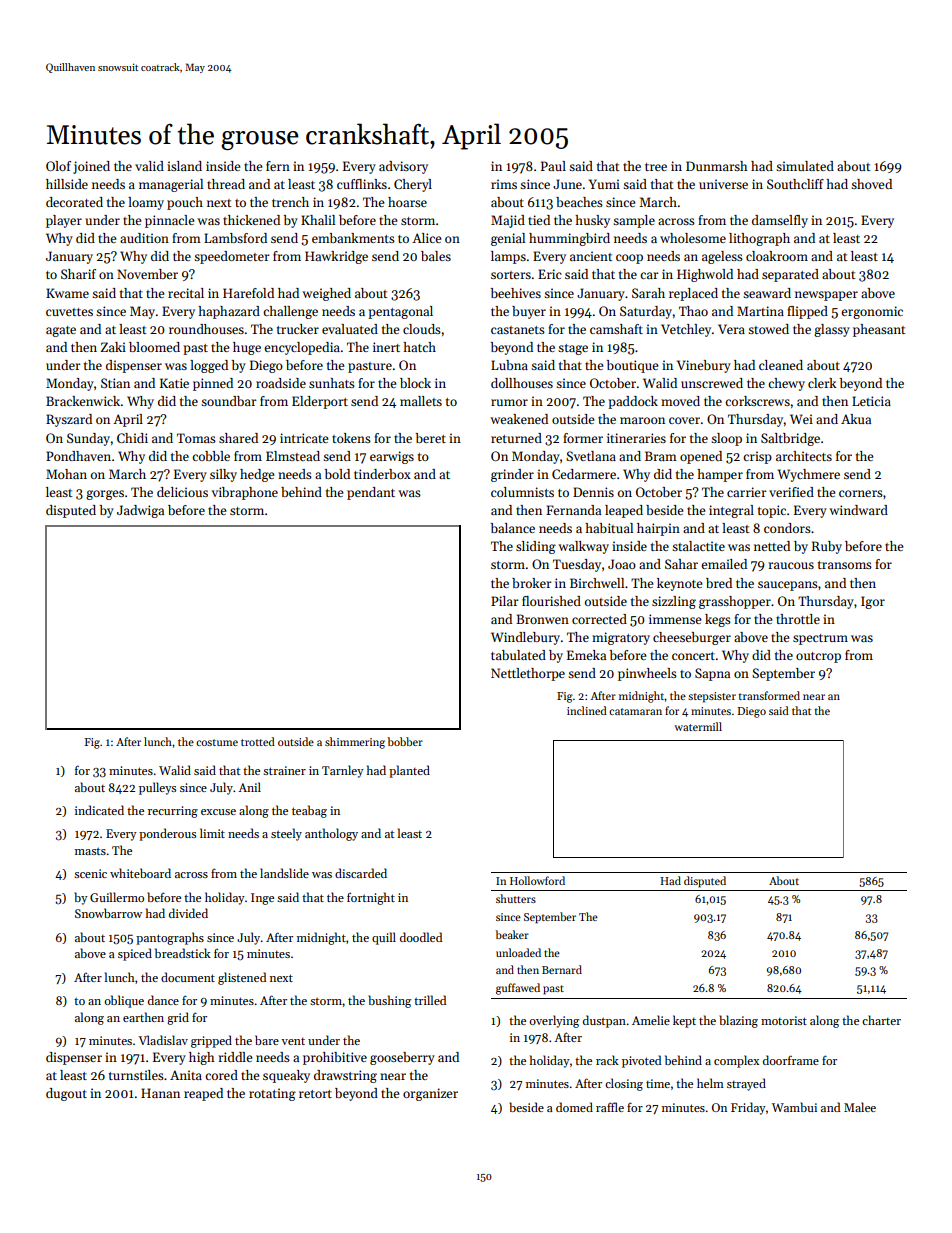 This page has width=952, height=1233. What do you see at coordinates (879, 330) in the page?
I see `pheasant` at bounding box center [879, 330].
